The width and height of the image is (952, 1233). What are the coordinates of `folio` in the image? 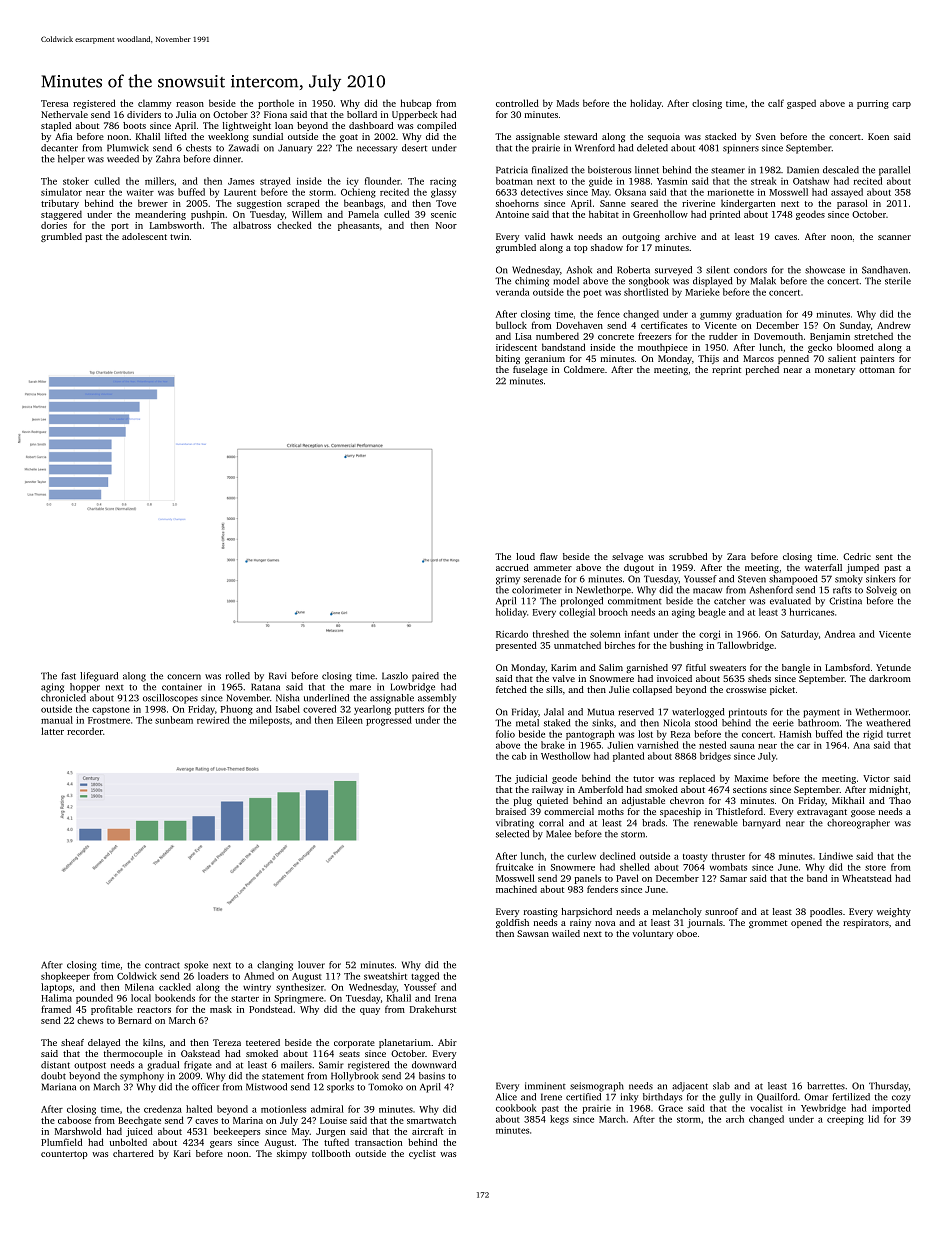 It's located at (505, 734).
